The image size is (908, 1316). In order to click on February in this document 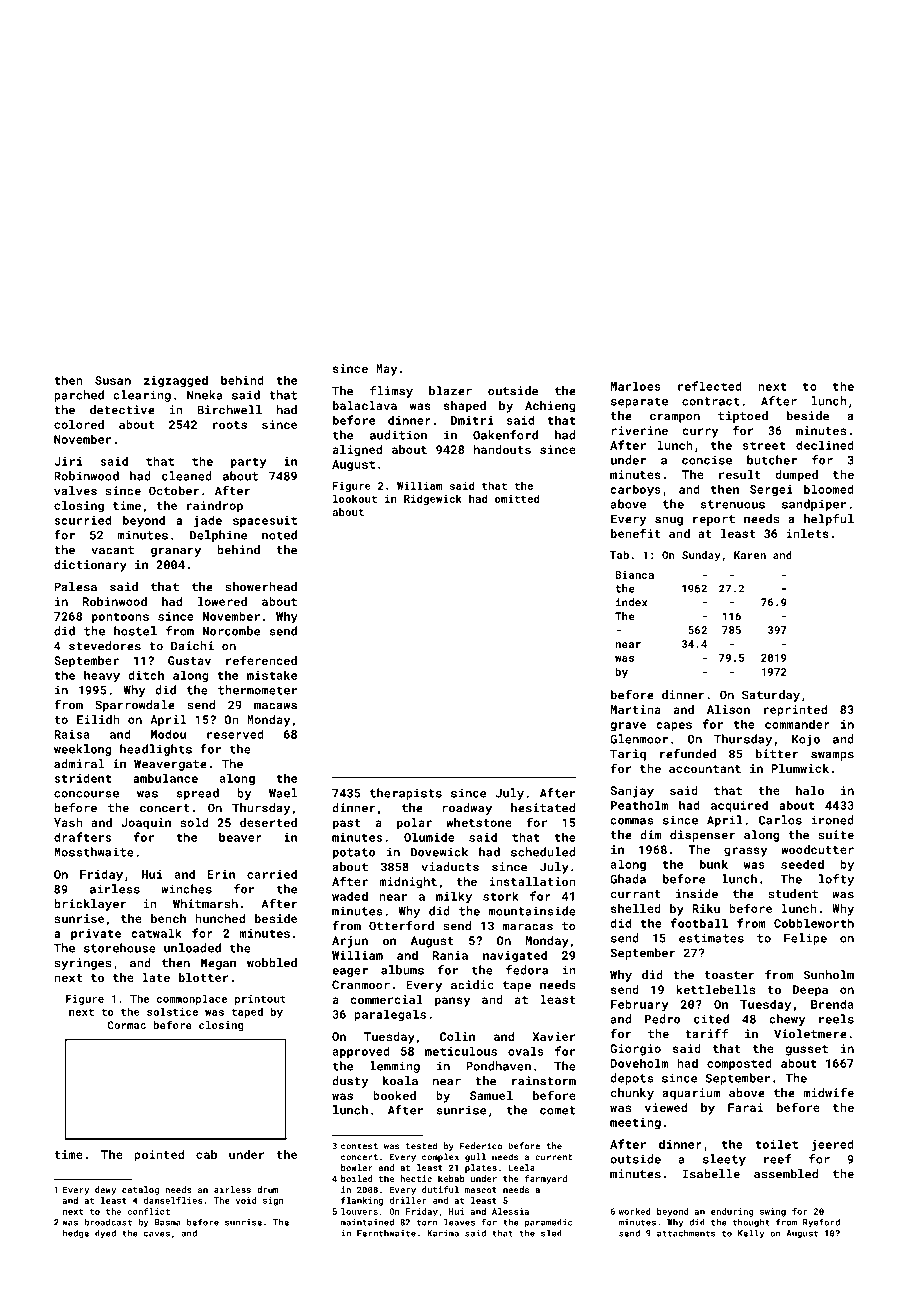, I will do `click(640, 1005)`.
